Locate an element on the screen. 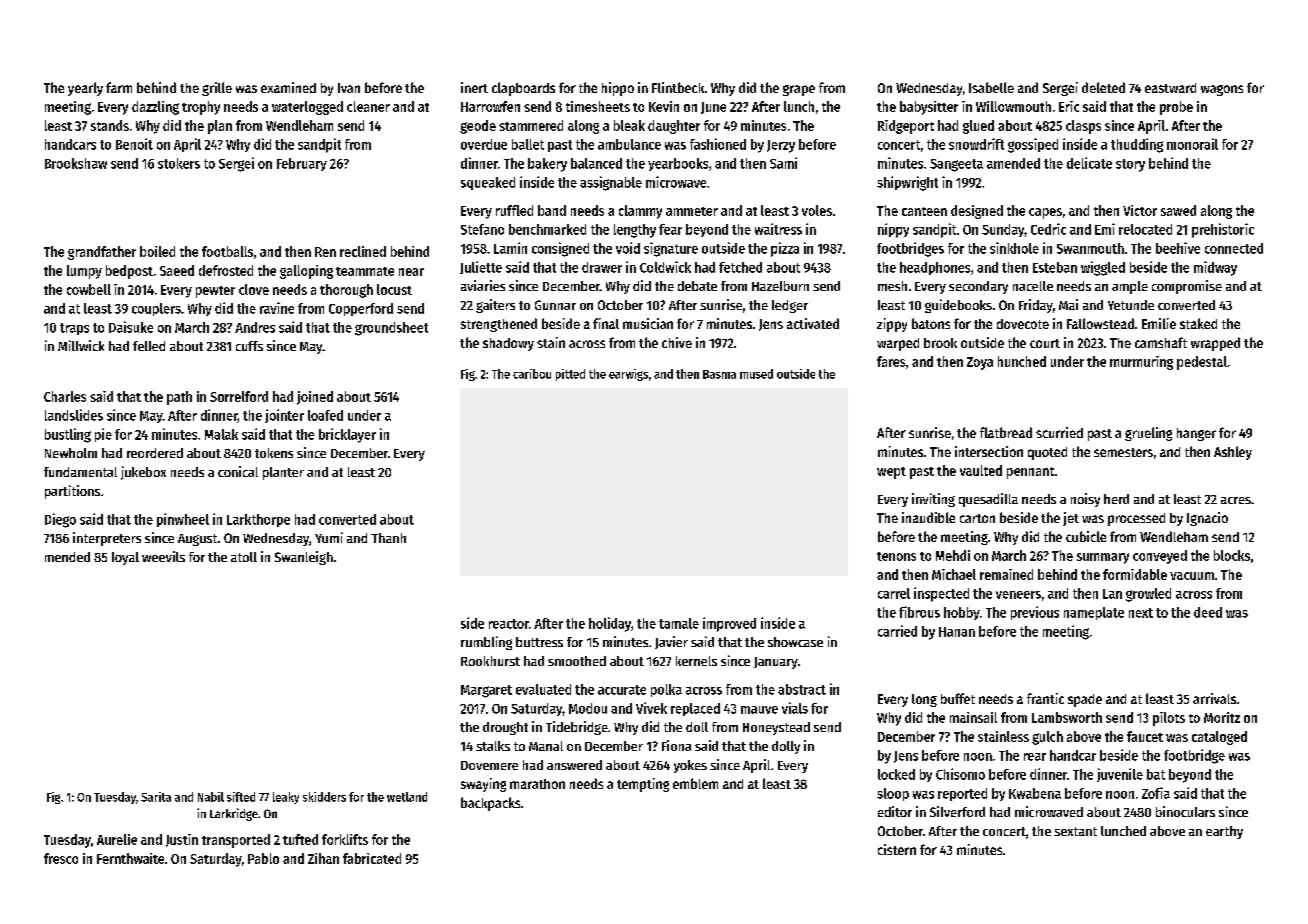  wagons is located at coordinates (1222, 90).
